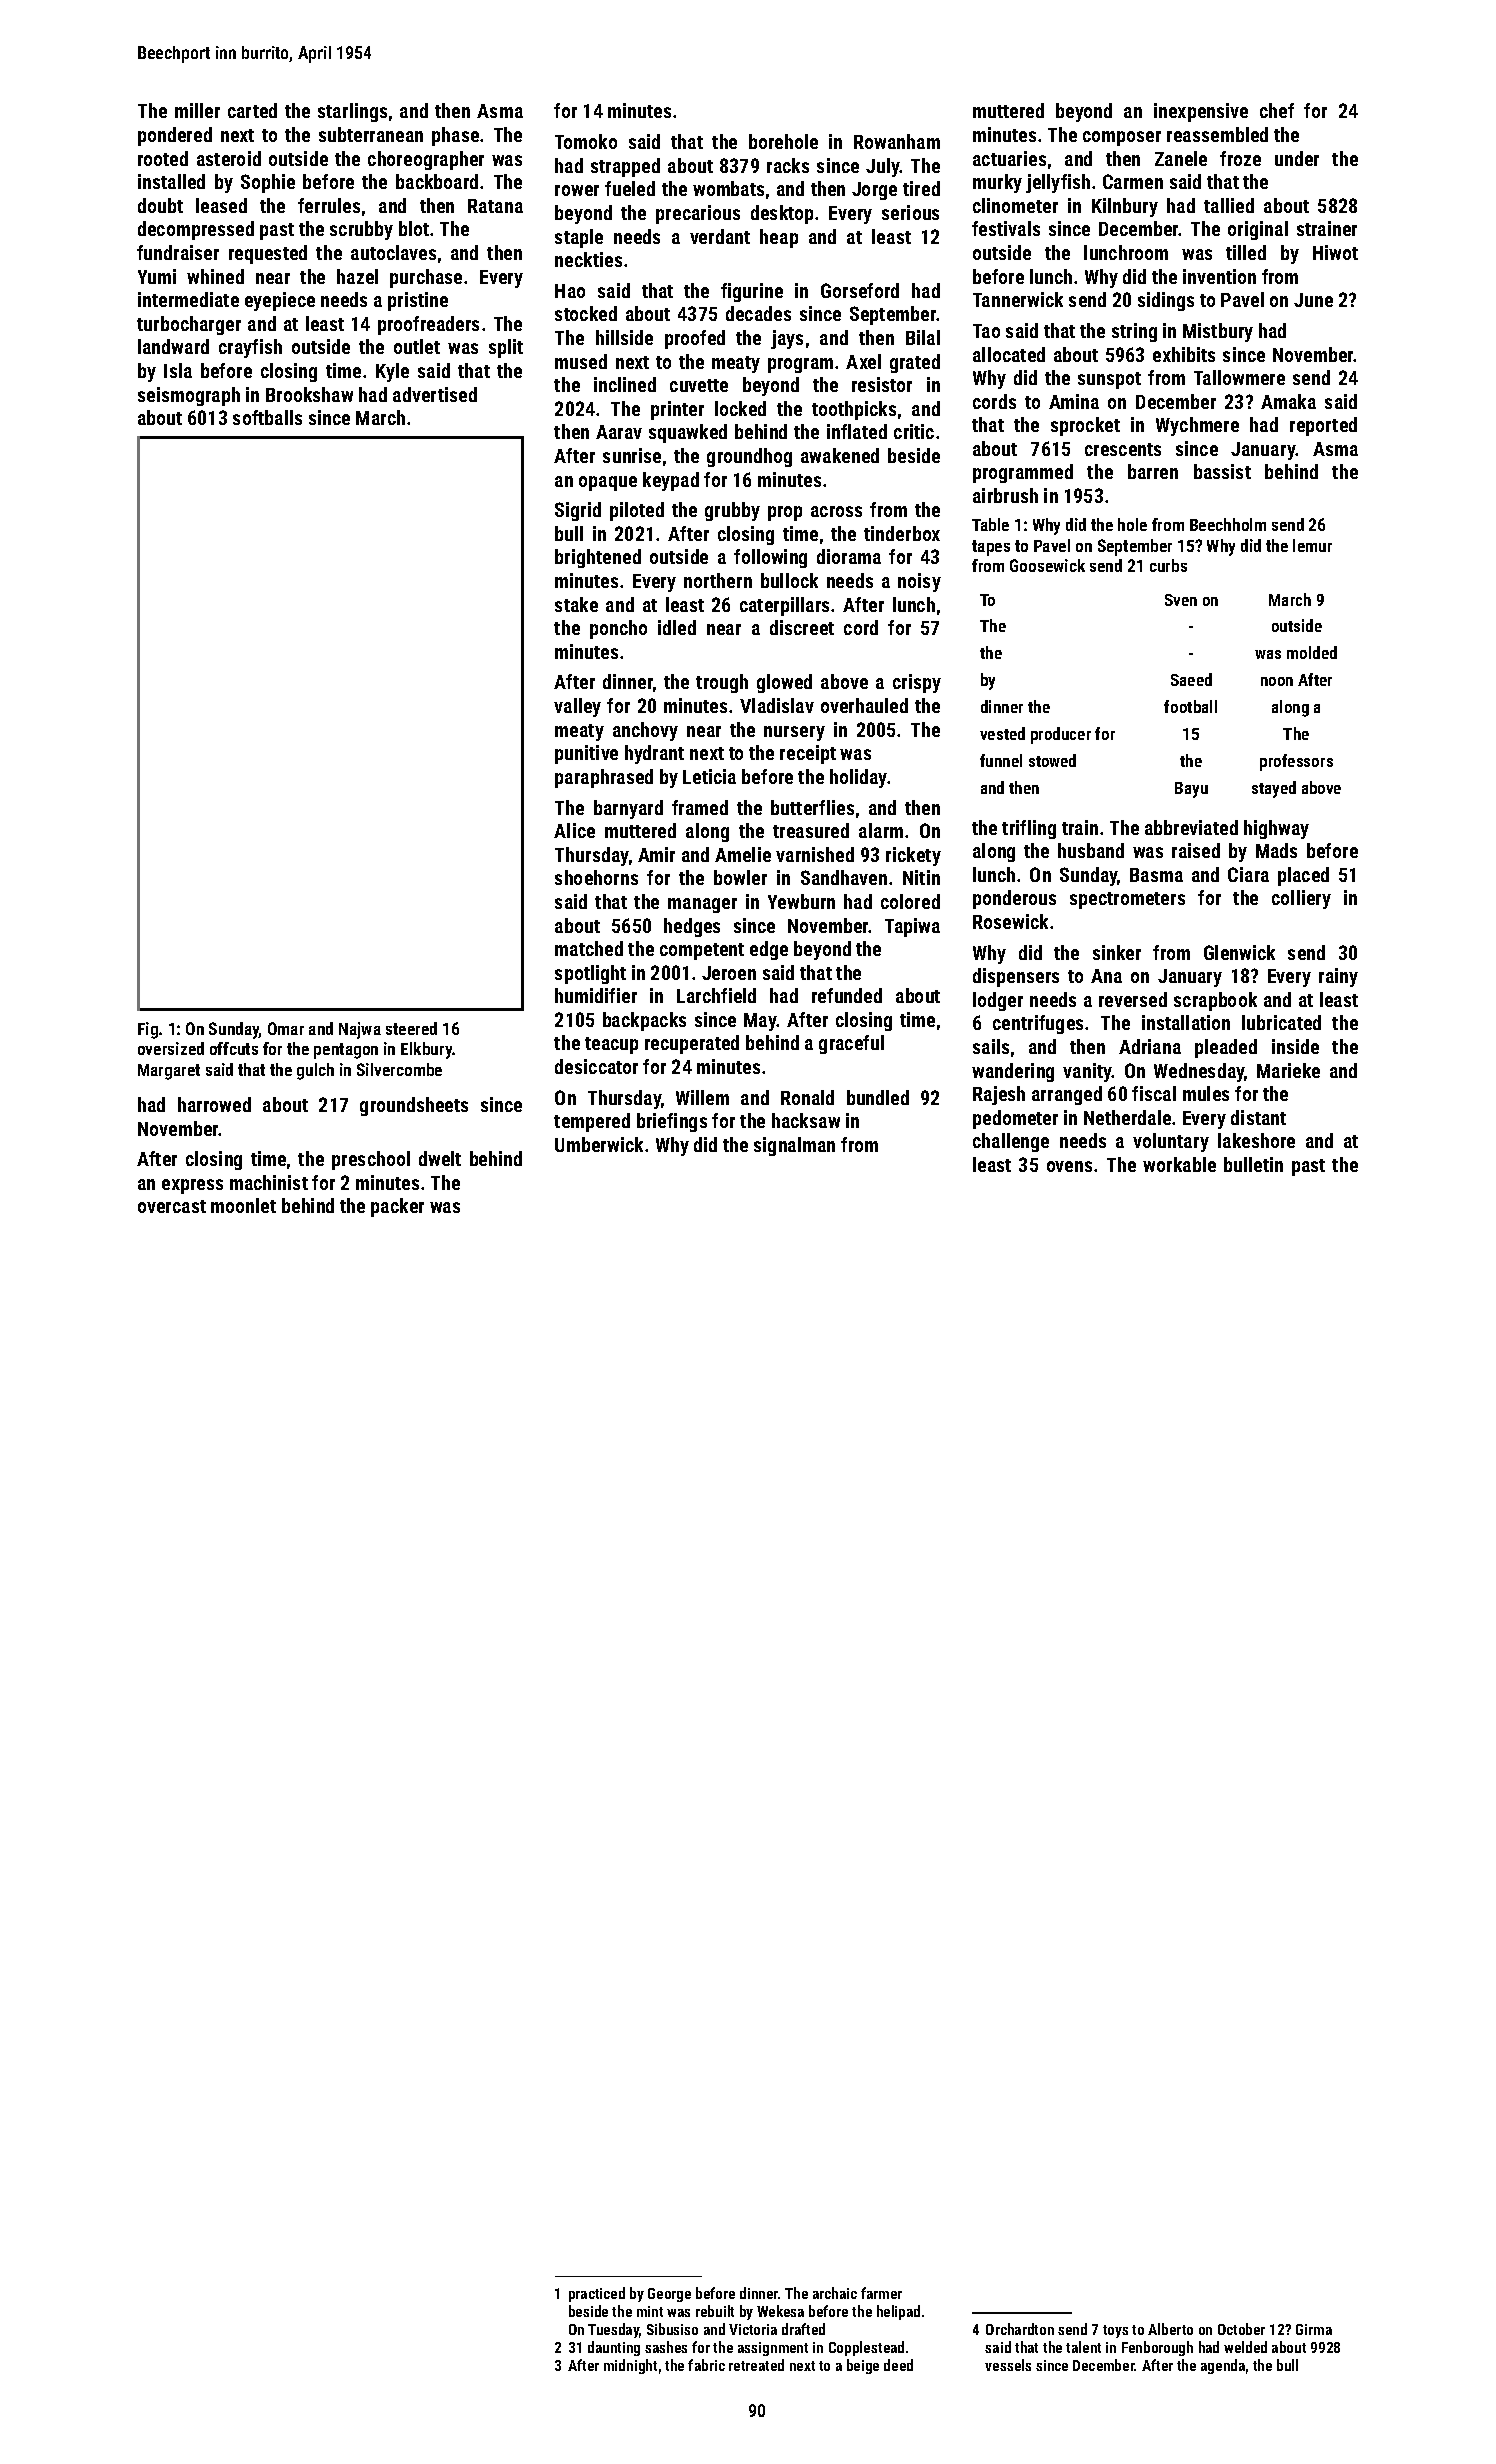 The height and width of the document is (2464, 1496). I want to click on signalman, so click(794, 1146).
